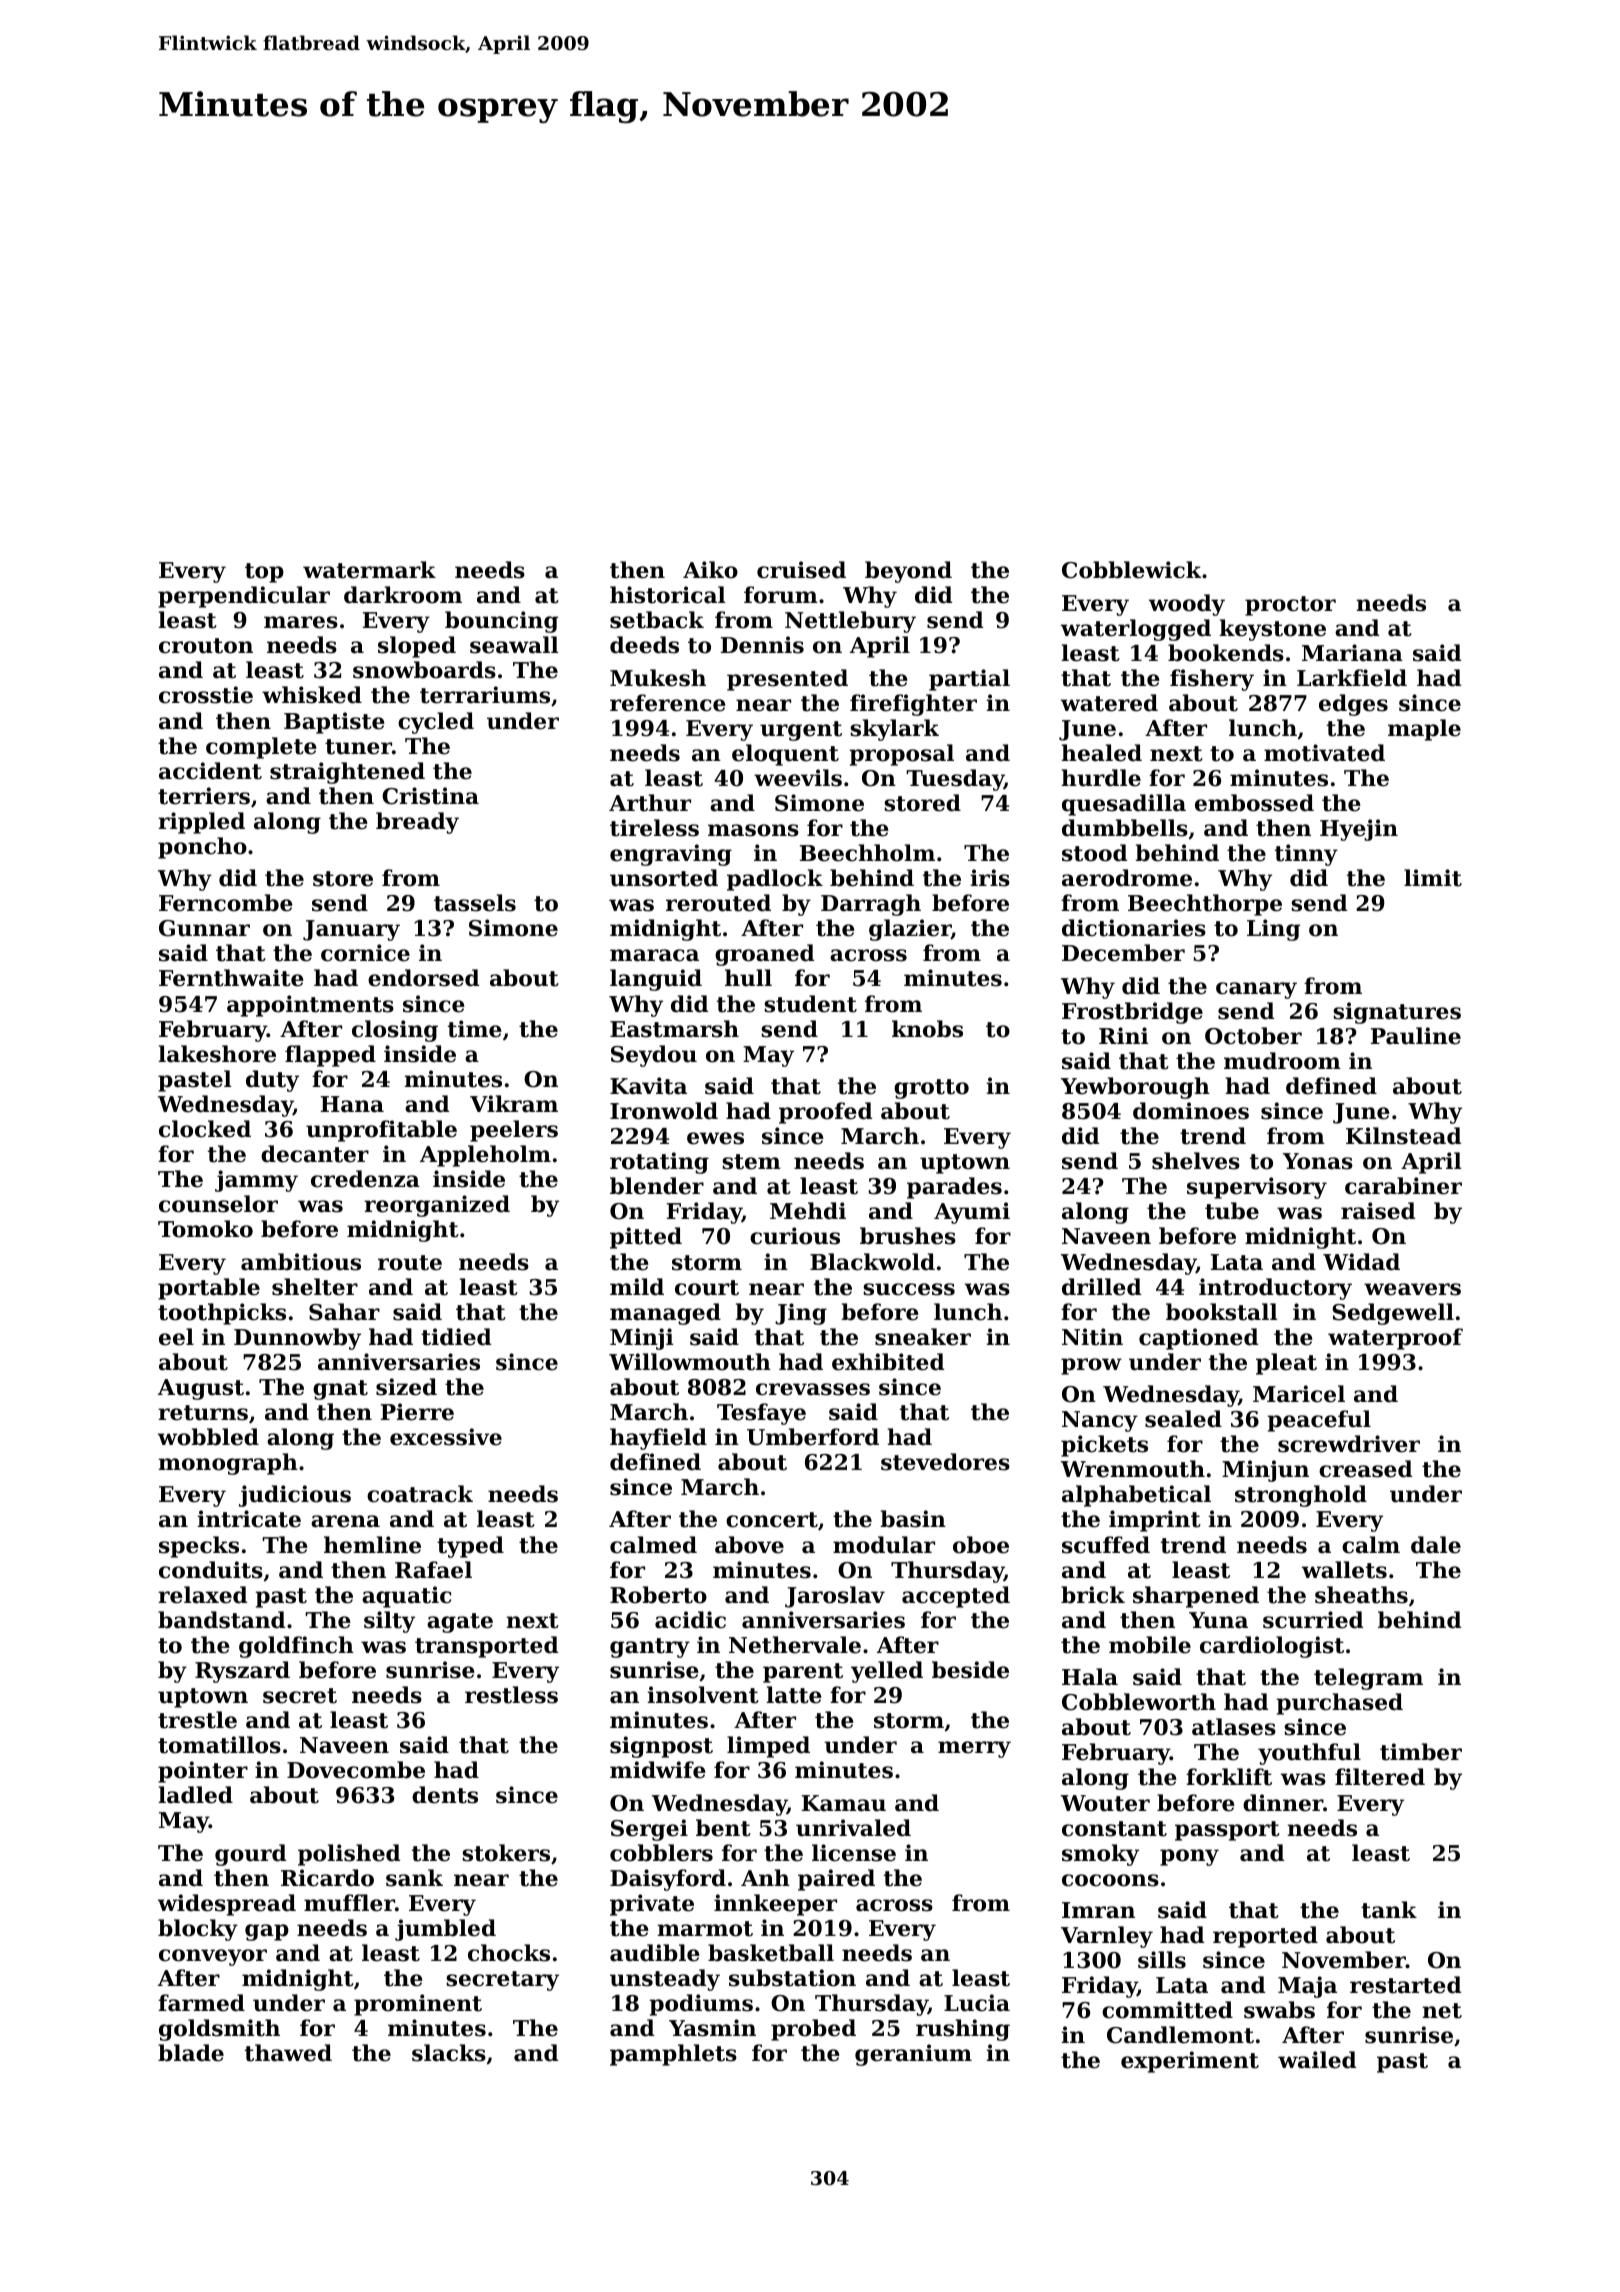 Image resolution: width=1620 pixels, height=2292 pixels. I want to click on partial, so click(969, 680).
